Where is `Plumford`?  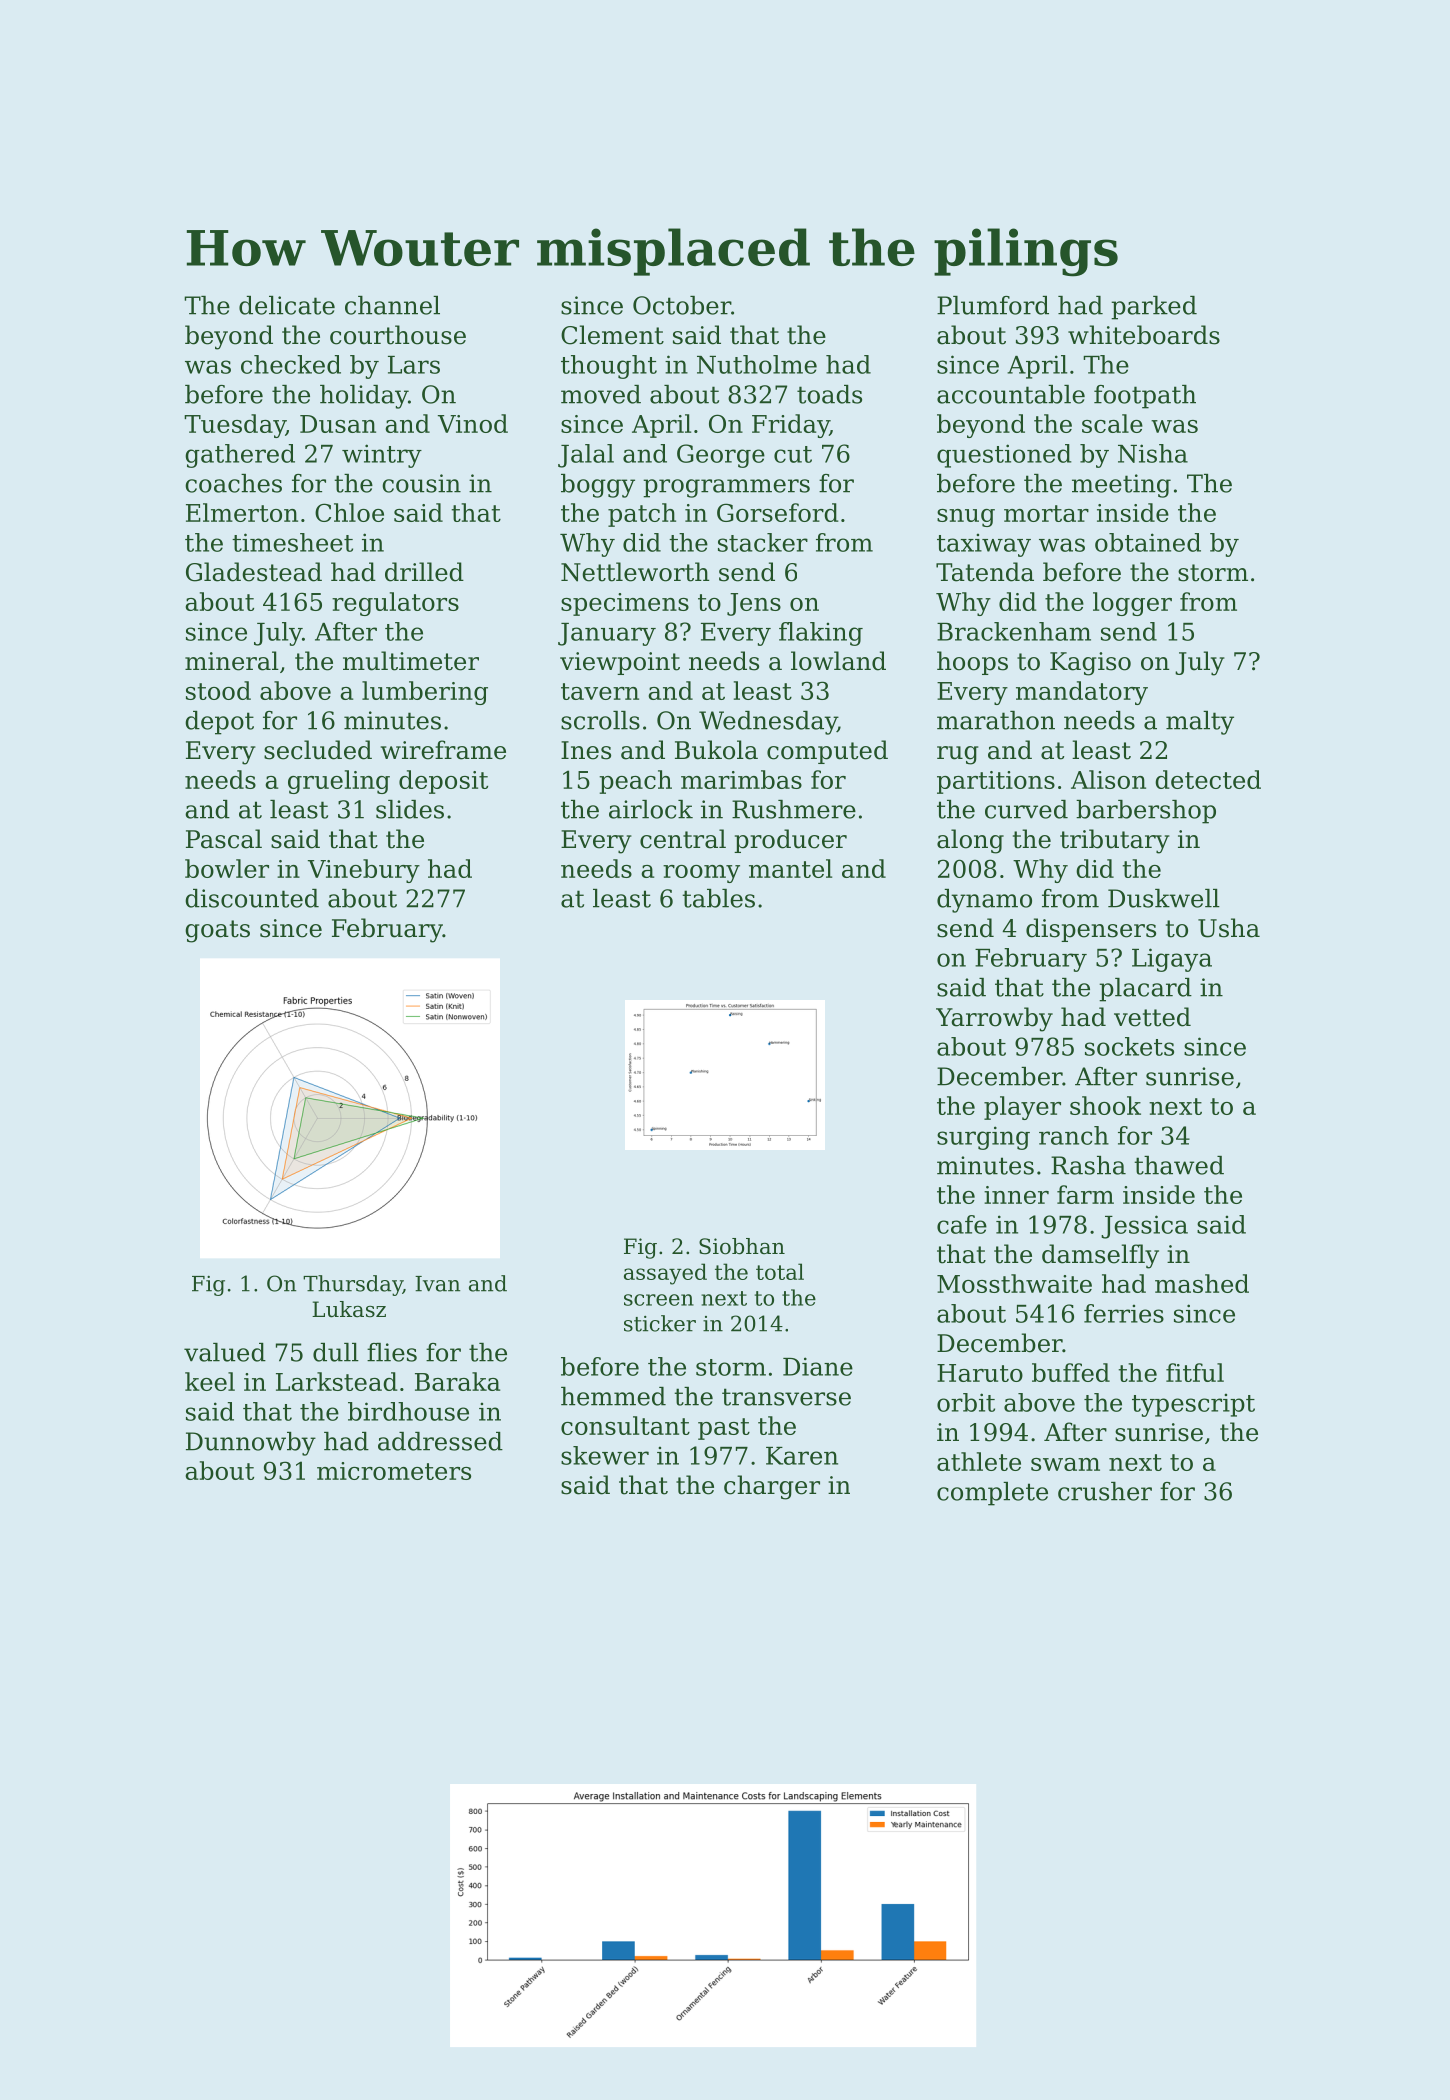 Plumford is located at coordinates (993, 305).
